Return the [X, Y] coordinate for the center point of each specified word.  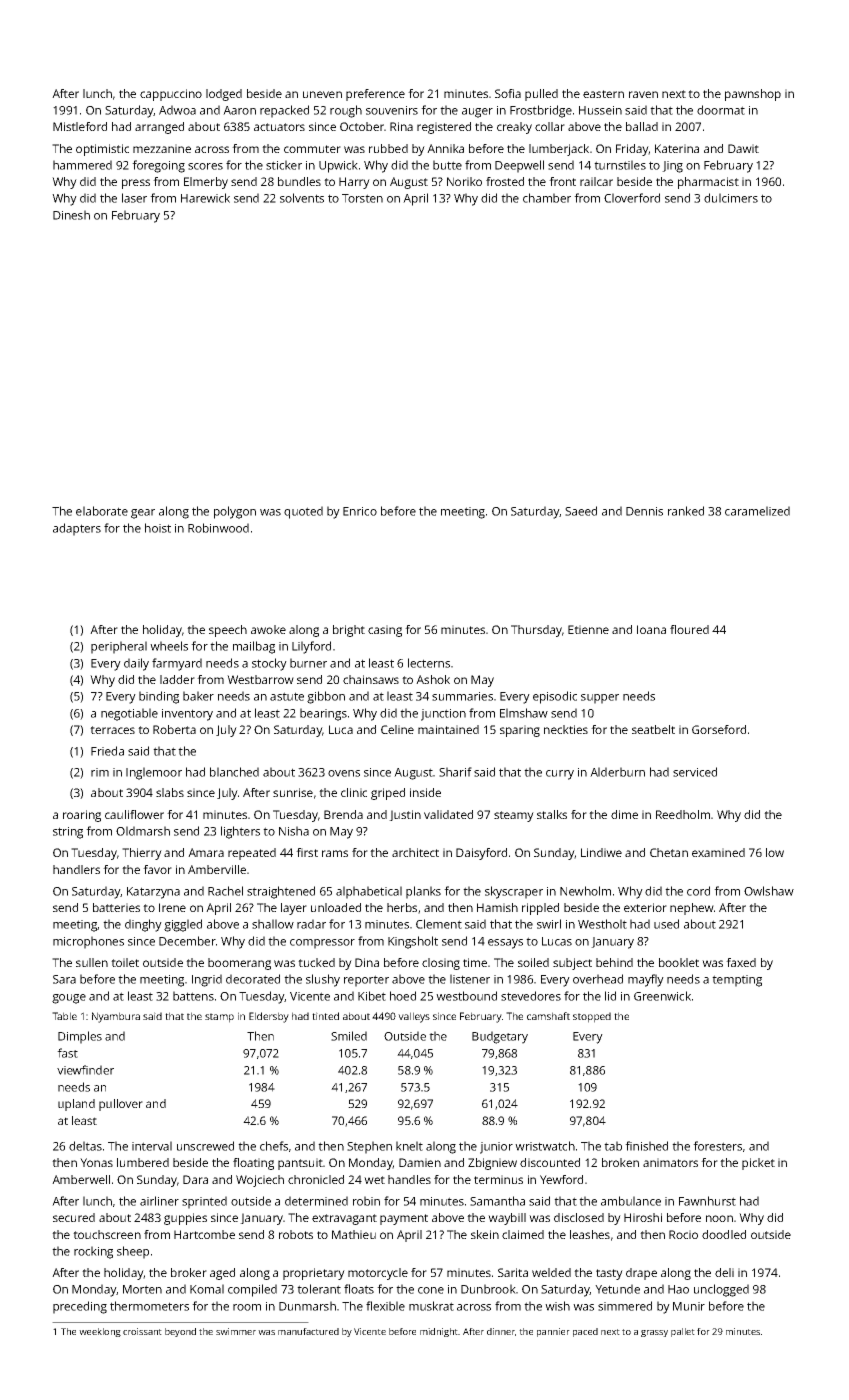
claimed [523, 1234]
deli [724, 1272]
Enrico [360, 511]
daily [136, 664]
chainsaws [371, 679]
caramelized [757, 511]
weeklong [100, 1332]
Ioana [651, 629]
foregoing [158, 166]
